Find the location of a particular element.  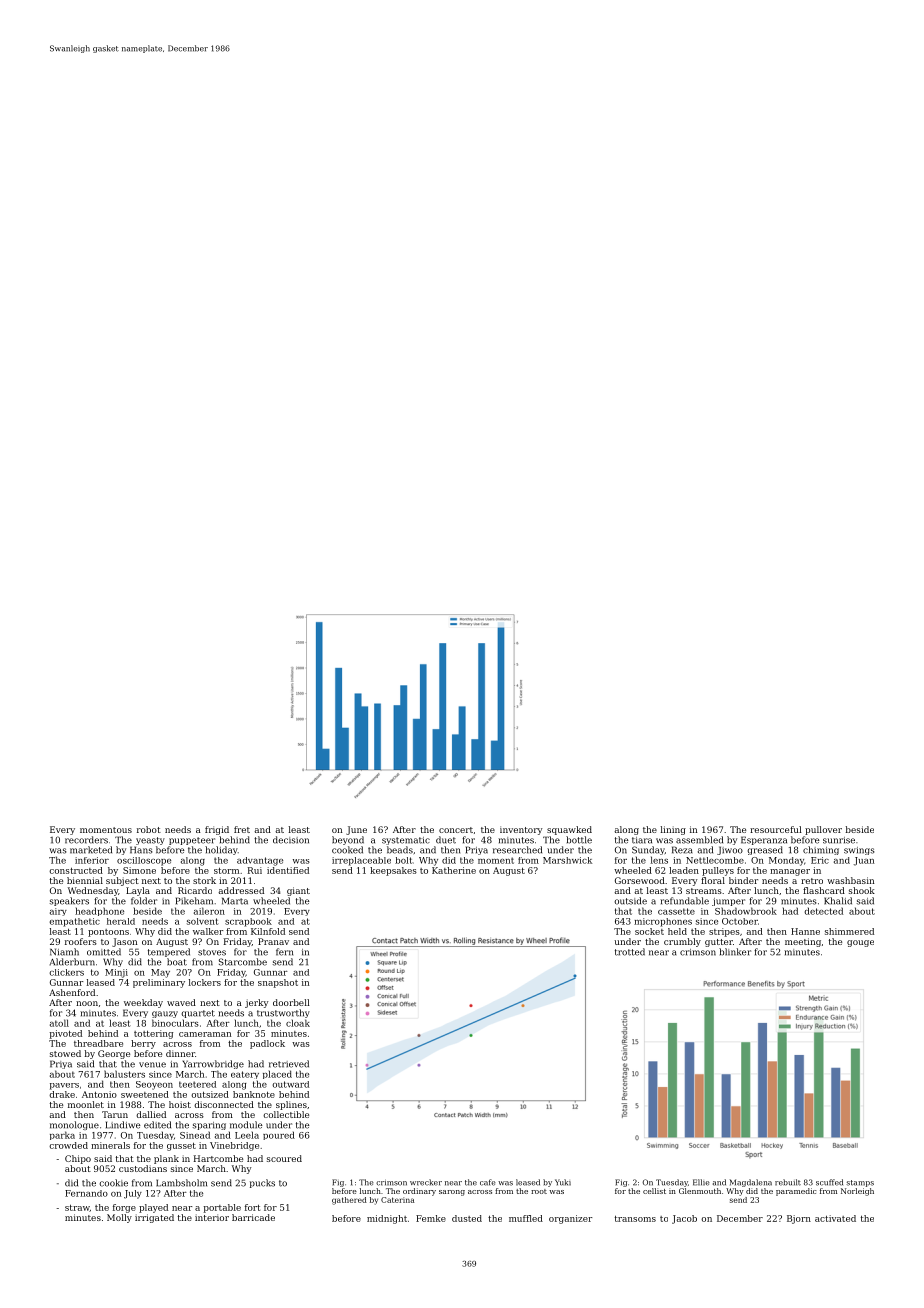

Marshwick is located at coordinates (567, 860).
